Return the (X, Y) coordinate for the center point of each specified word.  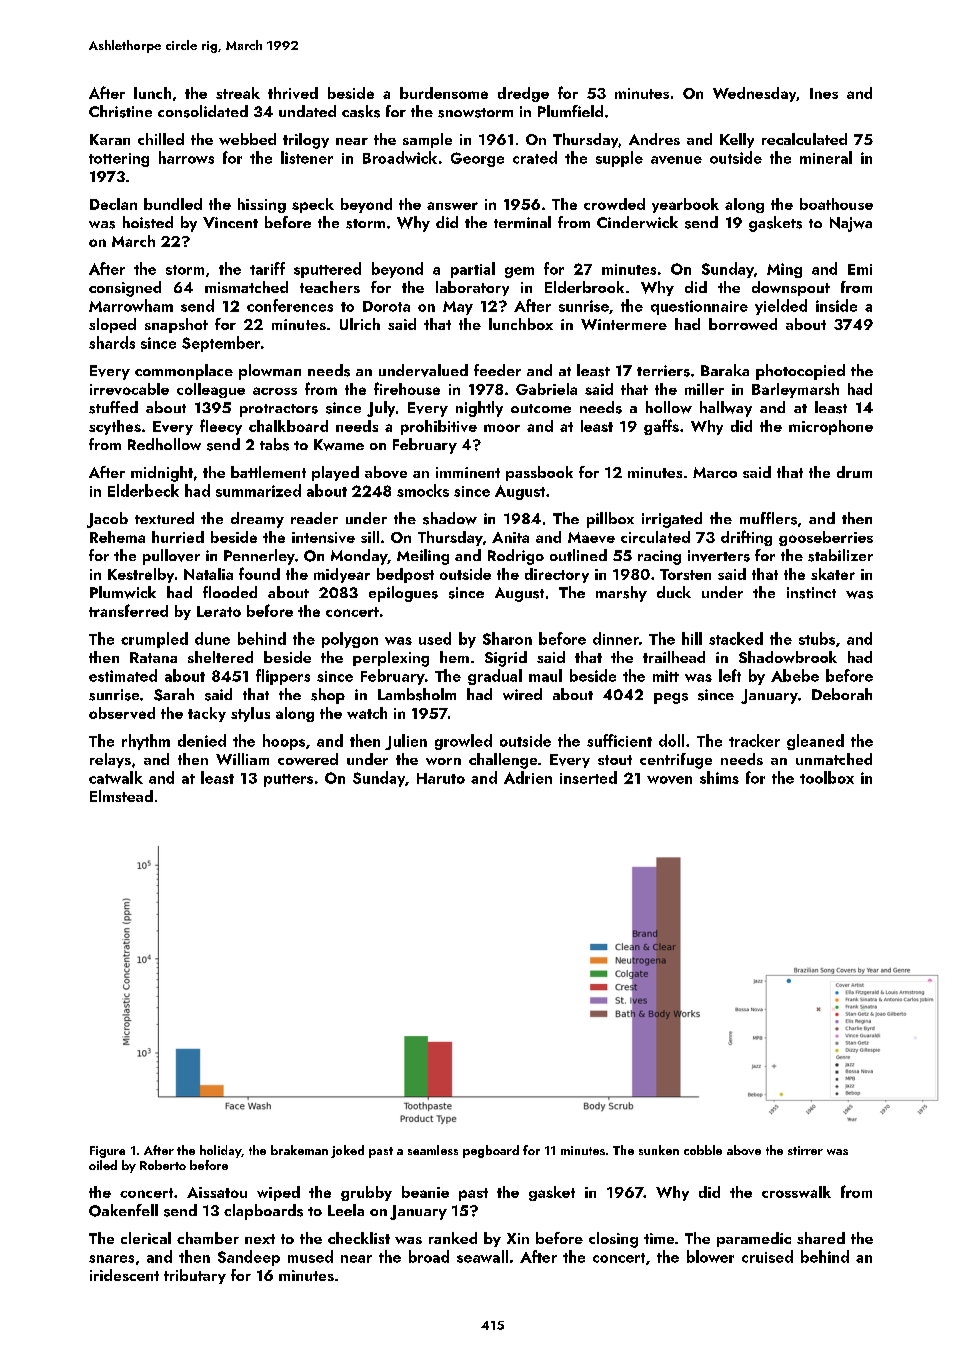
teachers (330, 287)
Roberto (163, 1165)
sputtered (327, 270)
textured (164, 518)
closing (613, 1240)
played (335, 473)
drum (854, 472)
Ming (784, 270)
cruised (767, 1256)
